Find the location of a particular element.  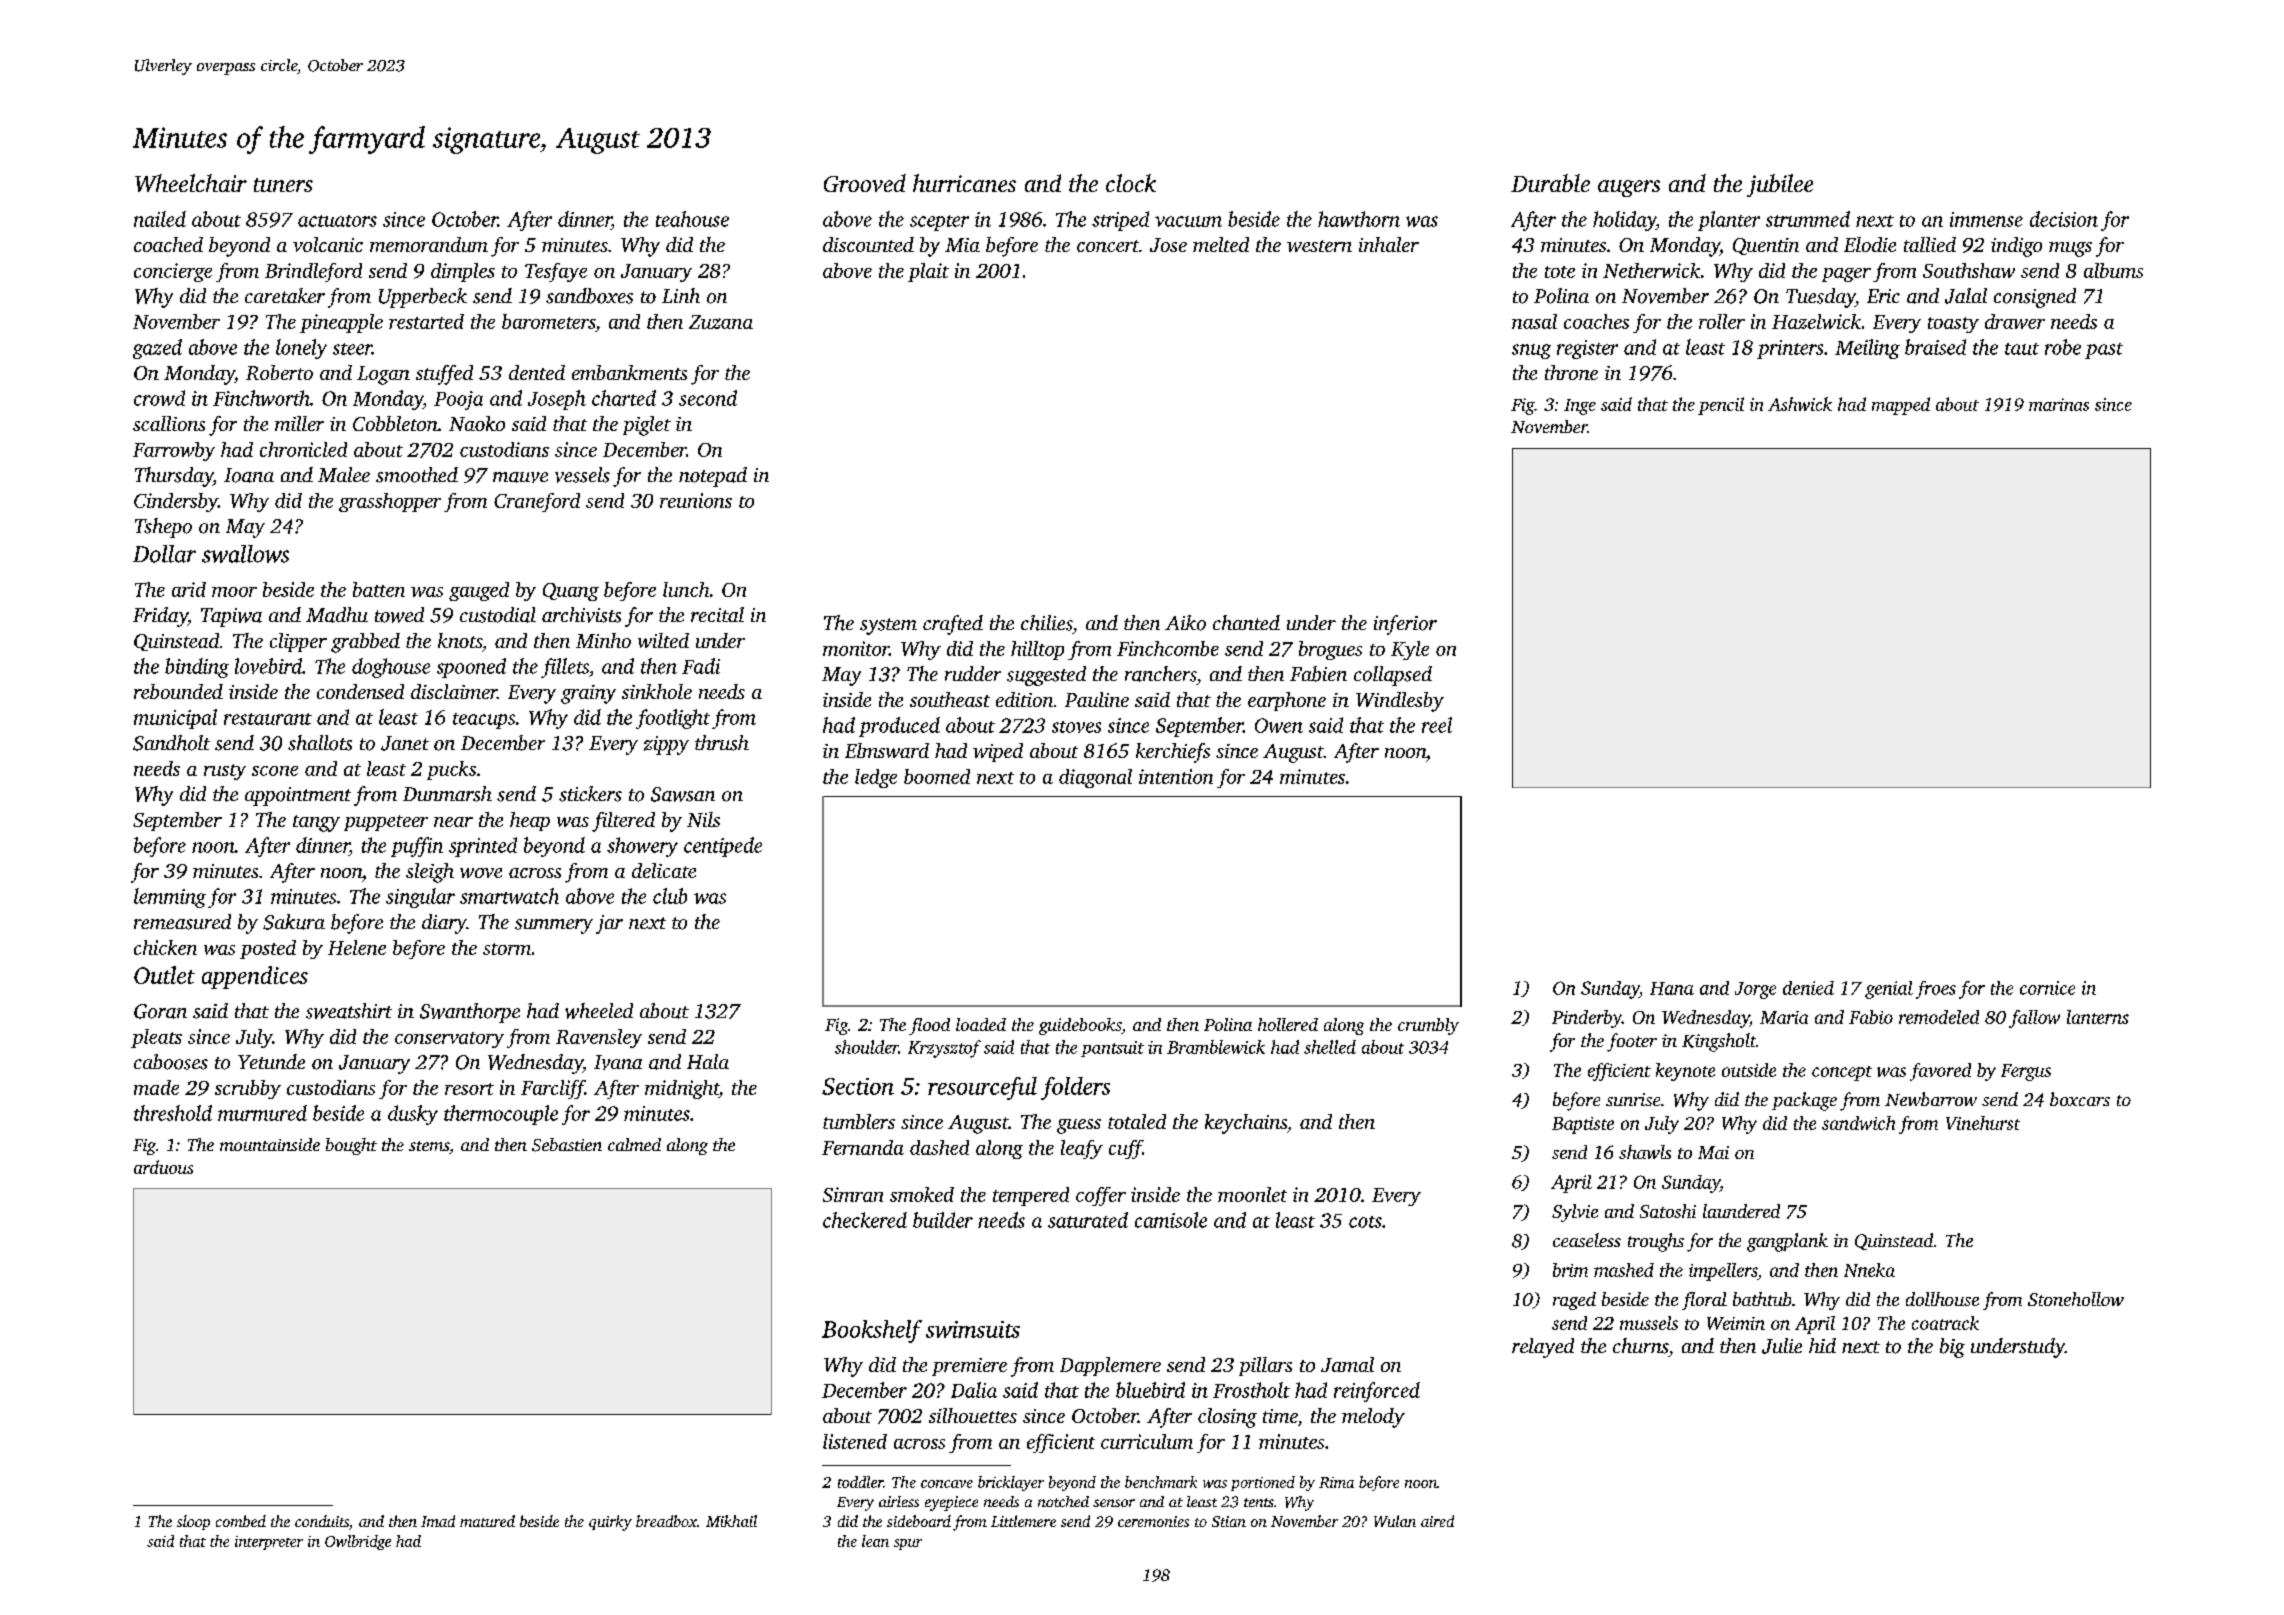

snug is located at coordinates (1531, 351).
